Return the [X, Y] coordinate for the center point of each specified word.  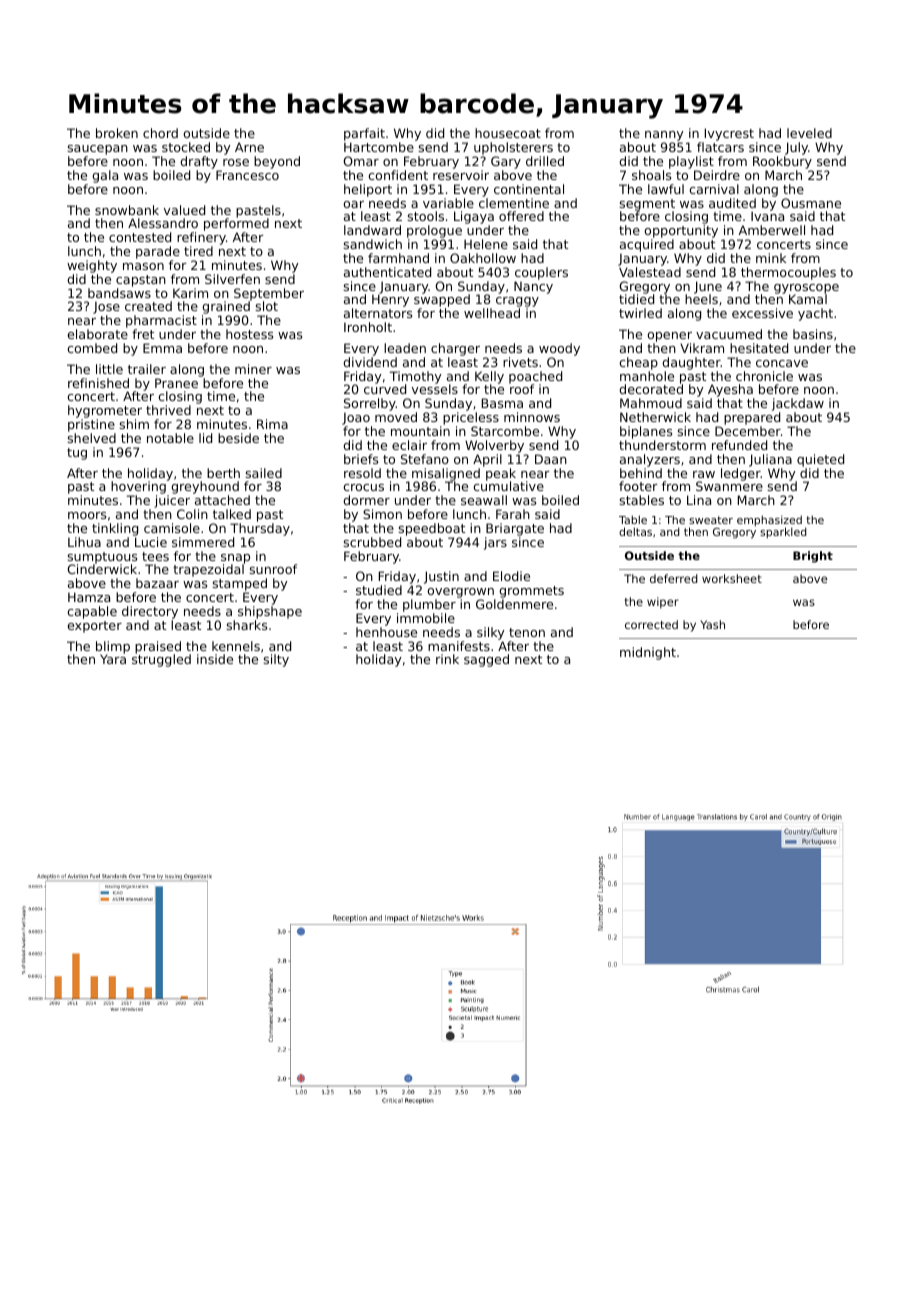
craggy [517, 302]
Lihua [84, 542]
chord [160, 133]
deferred [674, 578]
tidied [636, 299]
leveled [809, 133]
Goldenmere [514, 604]
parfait [364, 134]
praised [158, 647]
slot [267, 306]
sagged [486, 660]
